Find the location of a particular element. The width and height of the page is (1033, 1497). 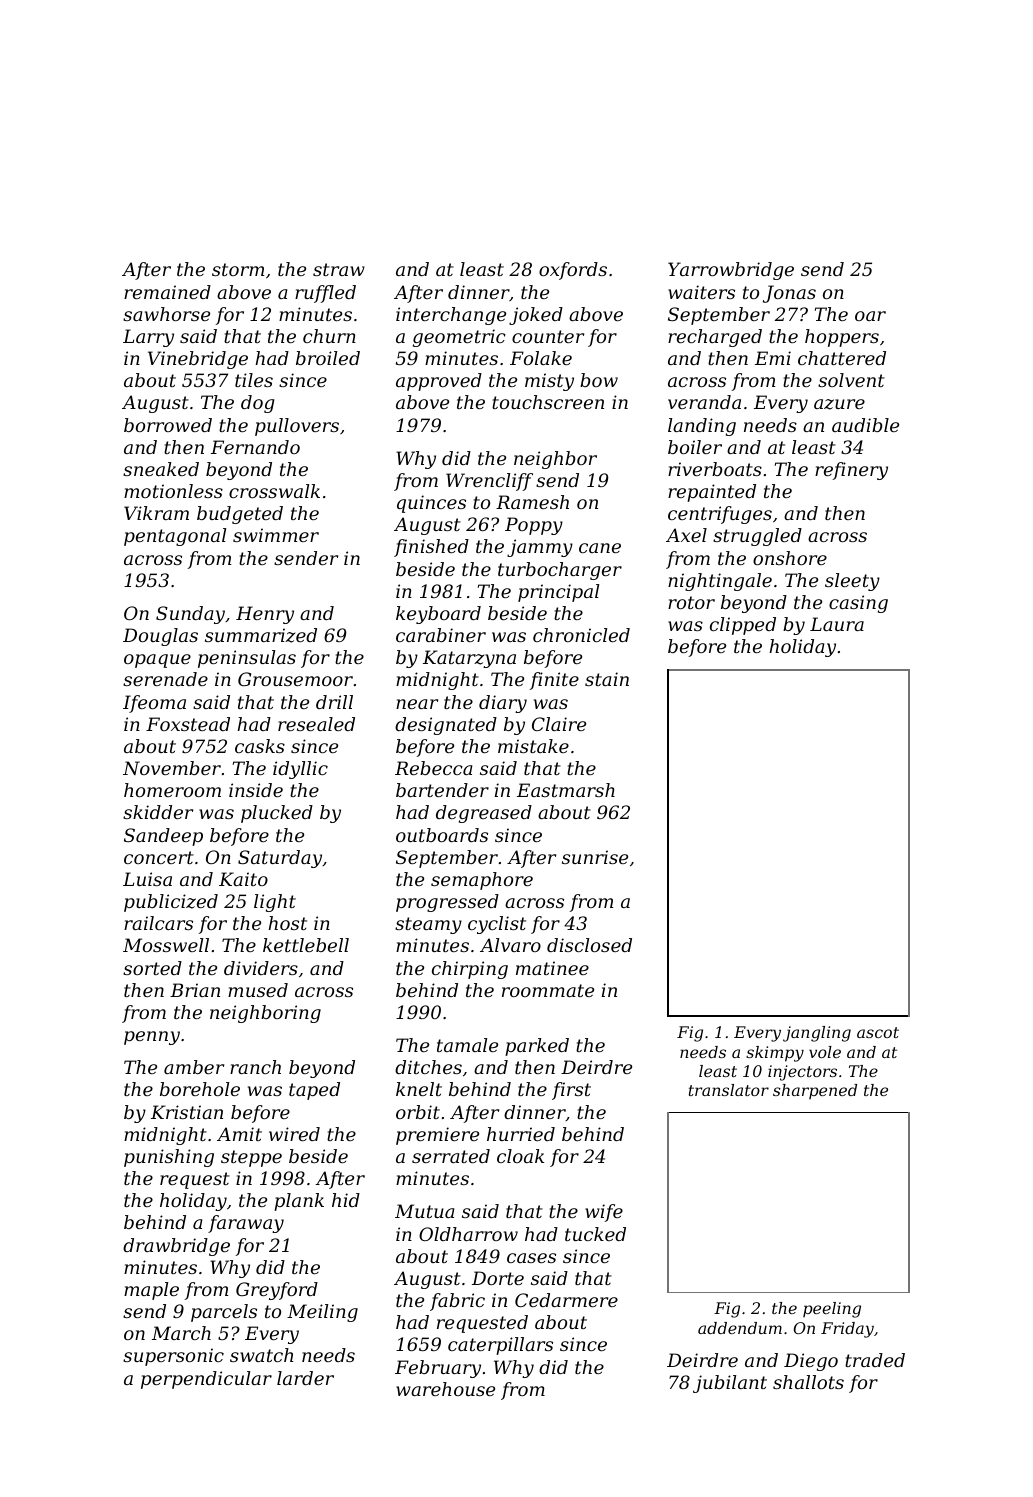

Eastmarsh is located at coordinates (566, 790).
